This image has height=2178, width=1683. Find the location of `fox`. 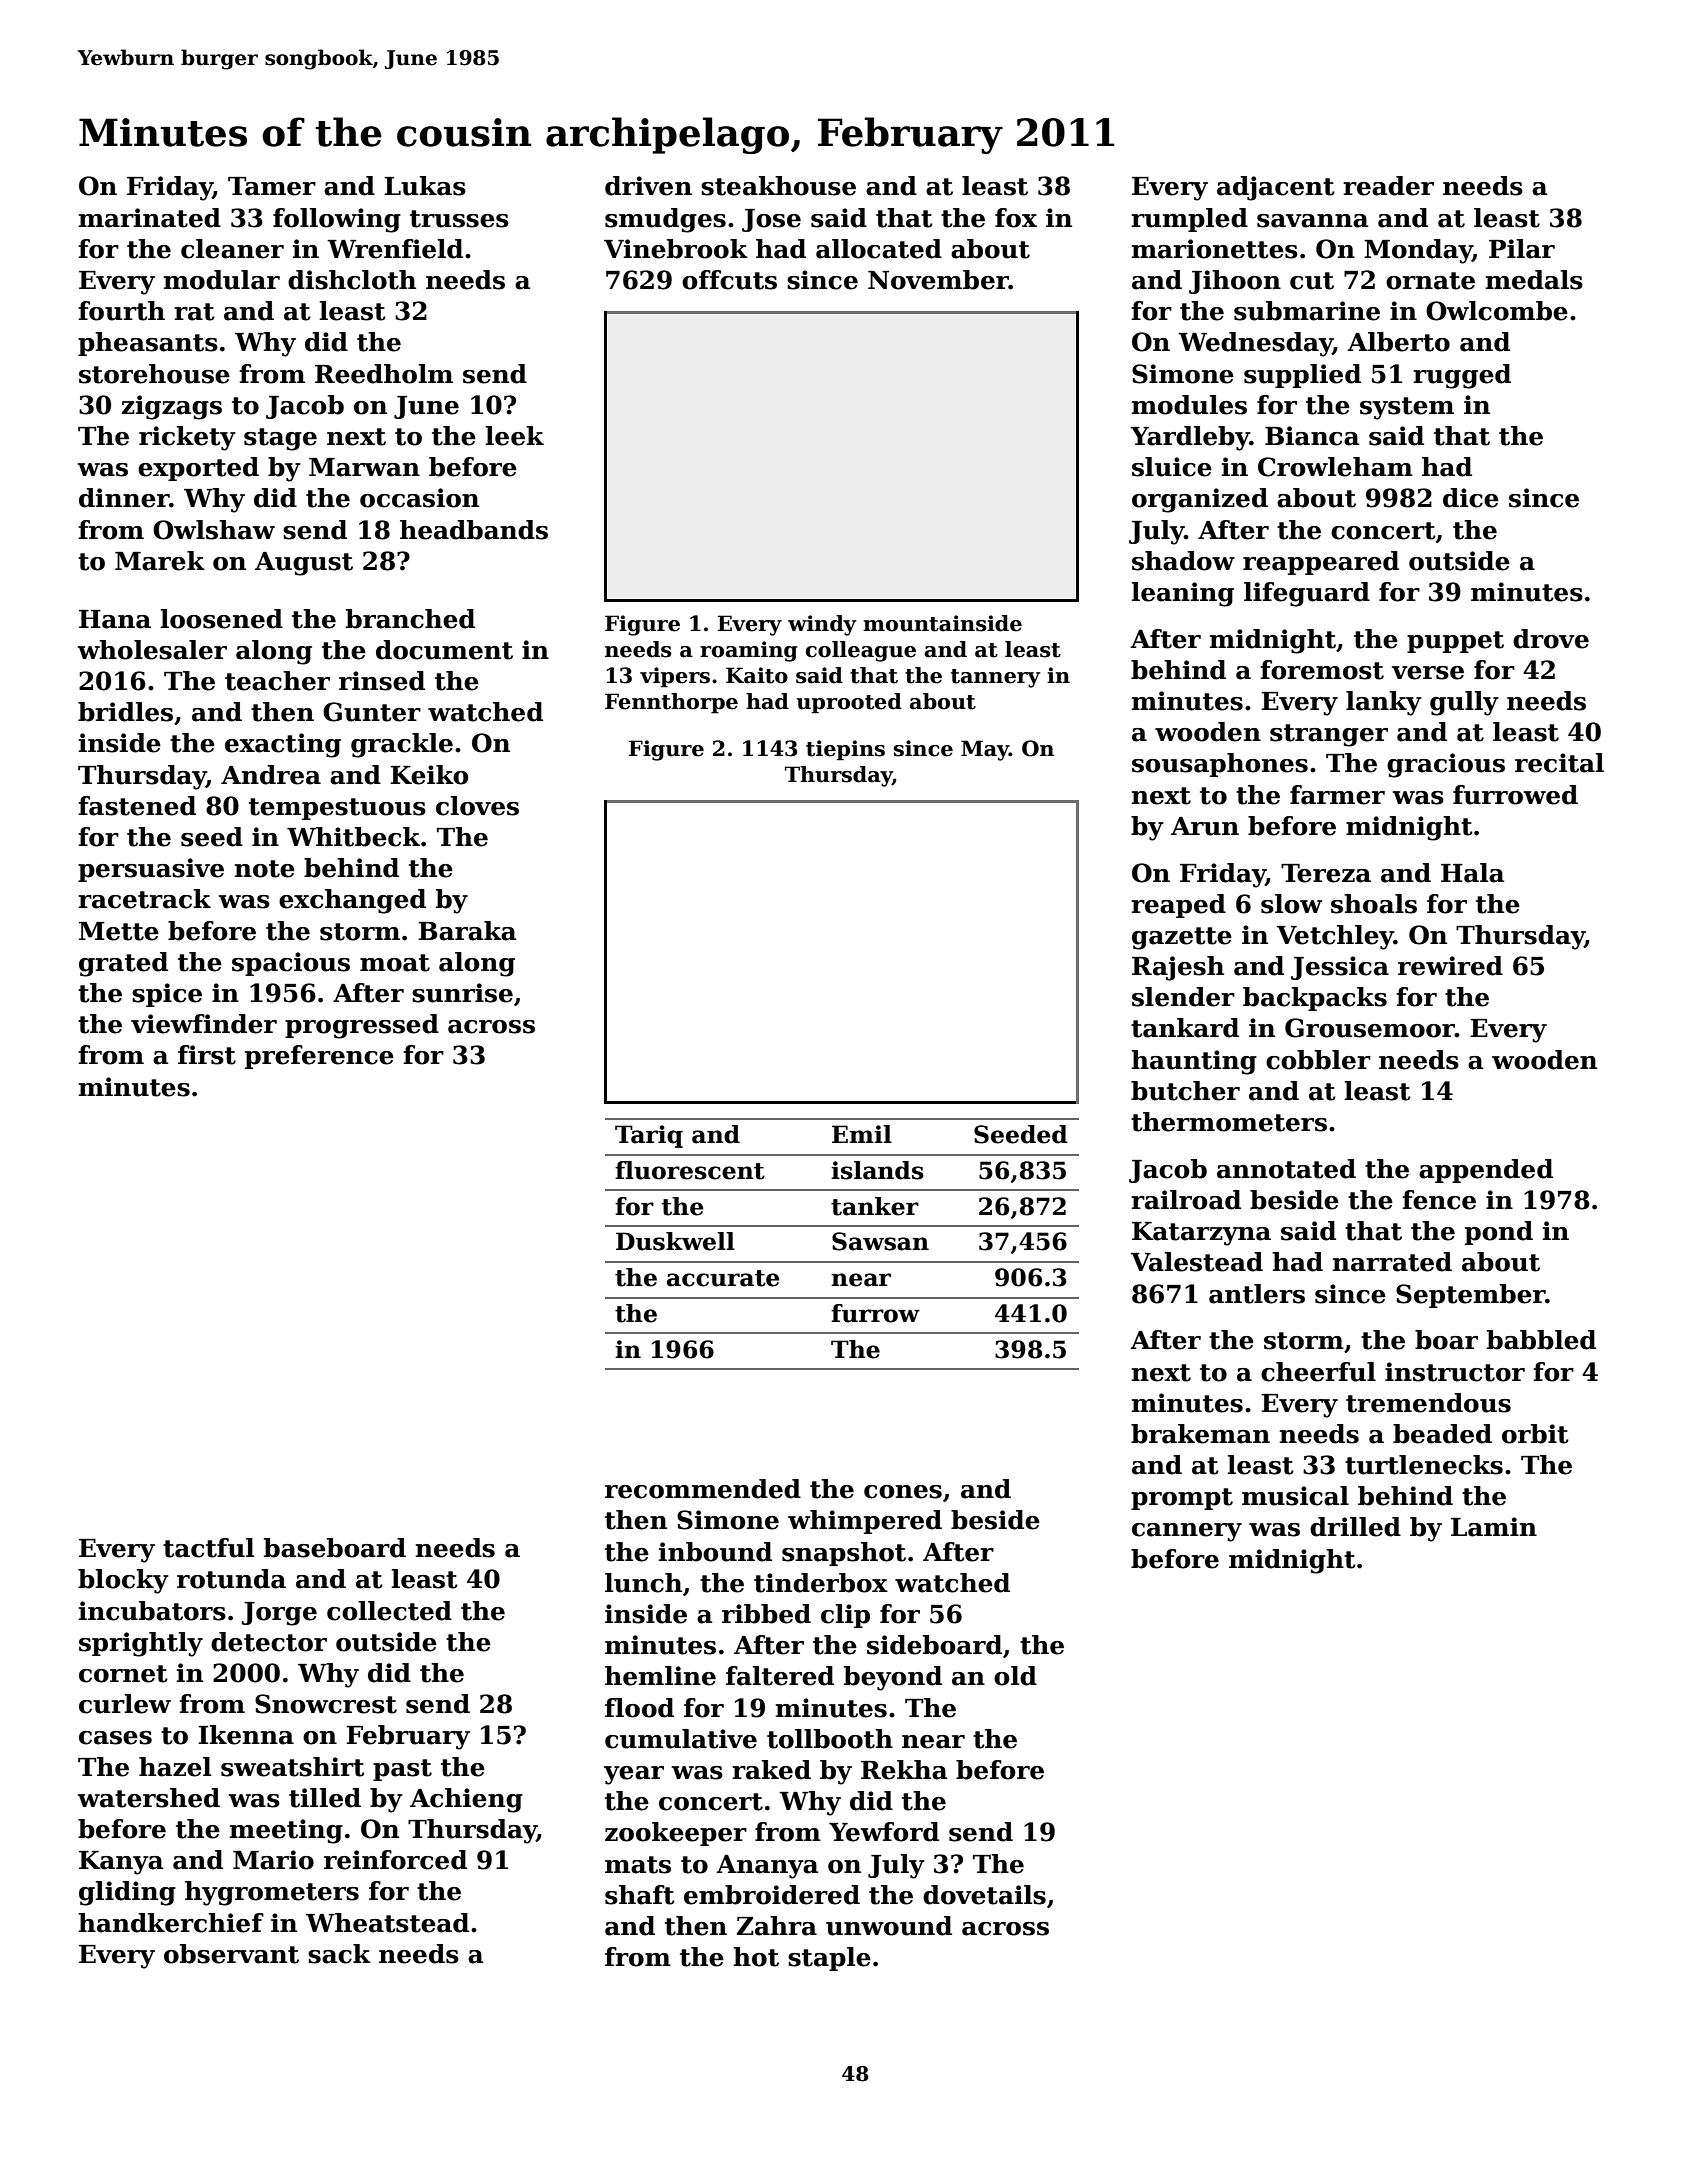

fox is located at coordinates (1016, 218).
